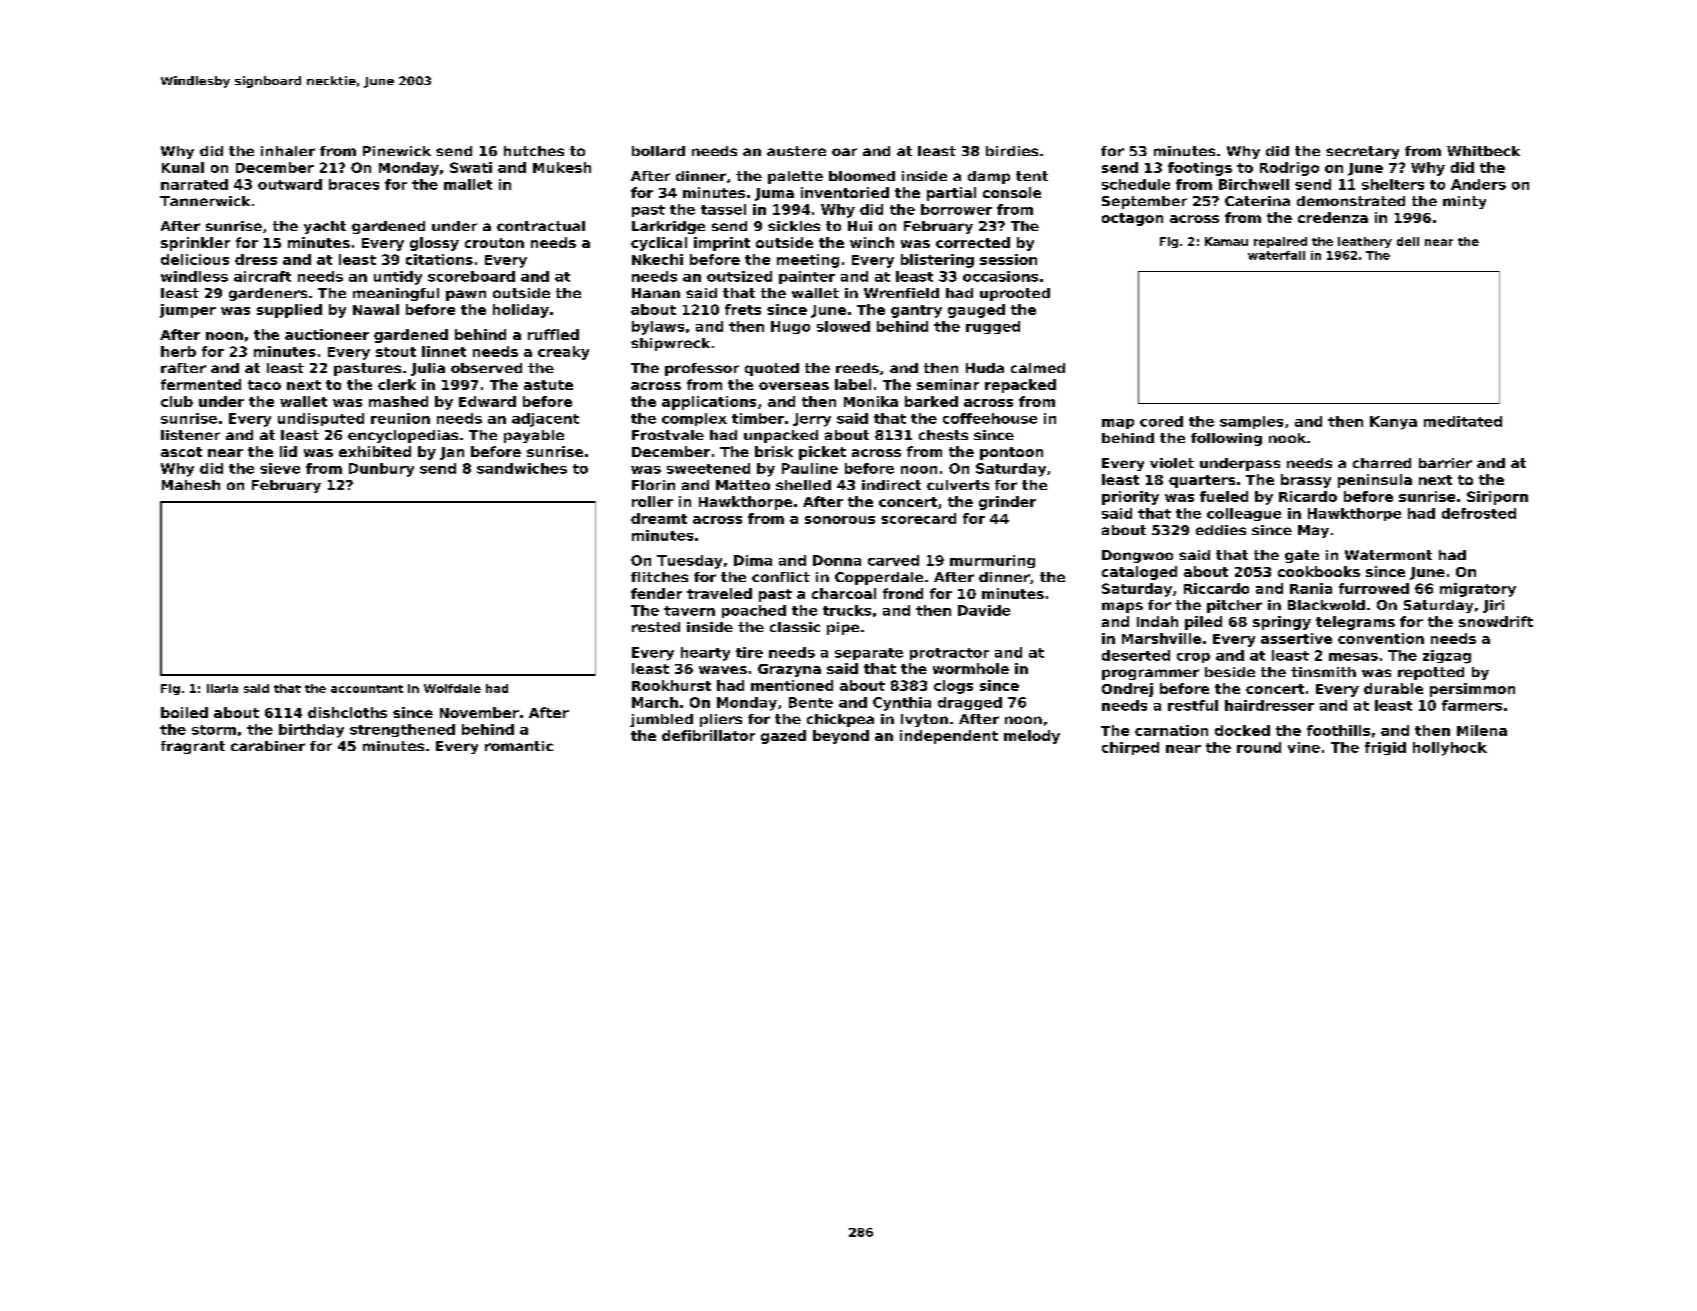 This screenshot has height=1311, width=1697. What do you see at coordinates (1012, 151) in the screenshot?
I see `birdies` at bounding box center [1012, 151].
